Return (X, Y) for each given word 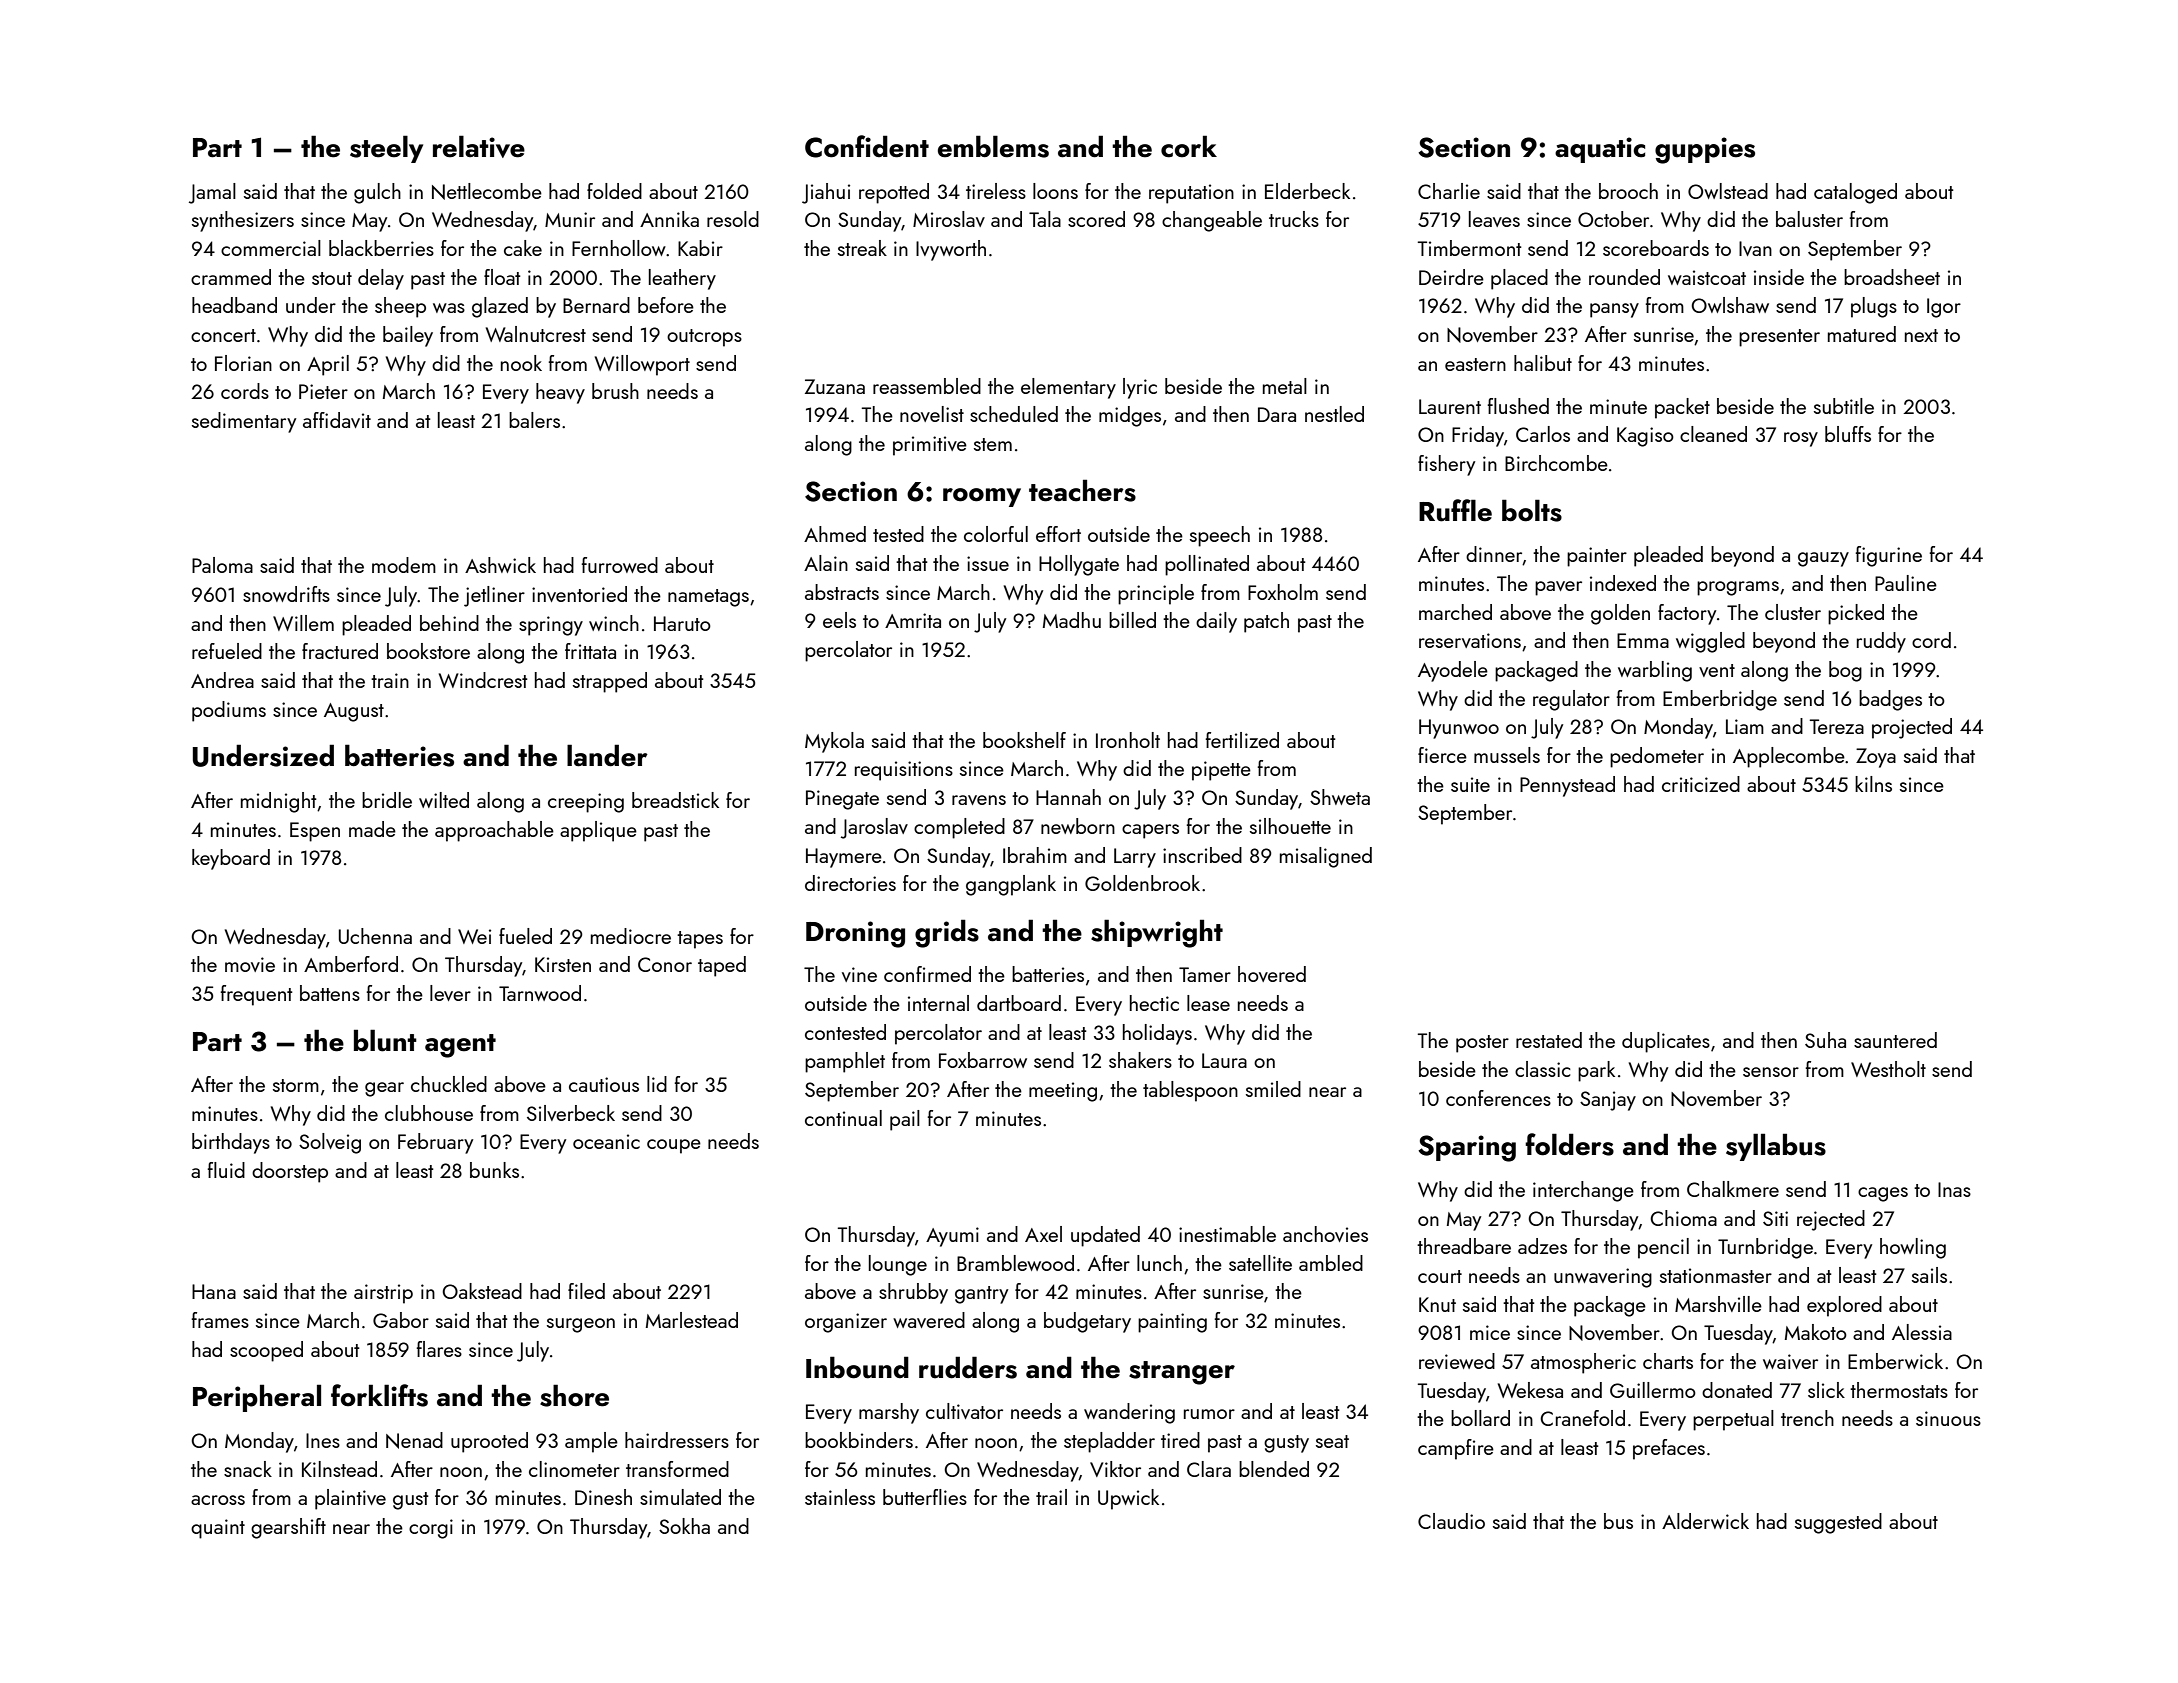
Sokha (684, 1526)
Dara (1277, 414)
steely (386, 149)
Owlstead (1728, 191)
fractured (340, 651)
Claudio (1451, 1521)
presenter (1779, 338)
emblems (993, 146)
